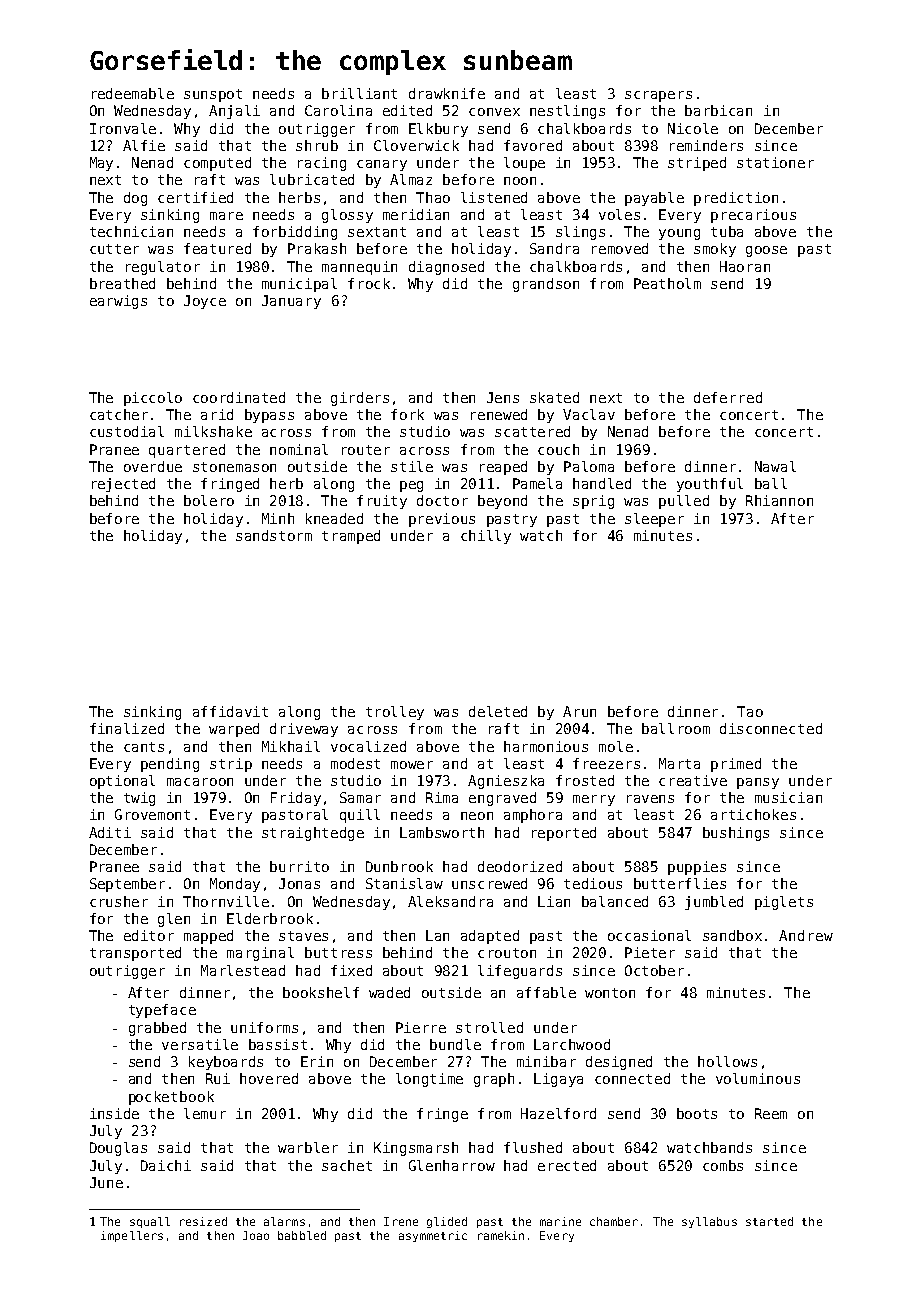 This screenshot has height=1308, width=924. What do you see at coordinates (114, 249) in the screenshot?
I see `cutter` at bounding box center [114, 249].
